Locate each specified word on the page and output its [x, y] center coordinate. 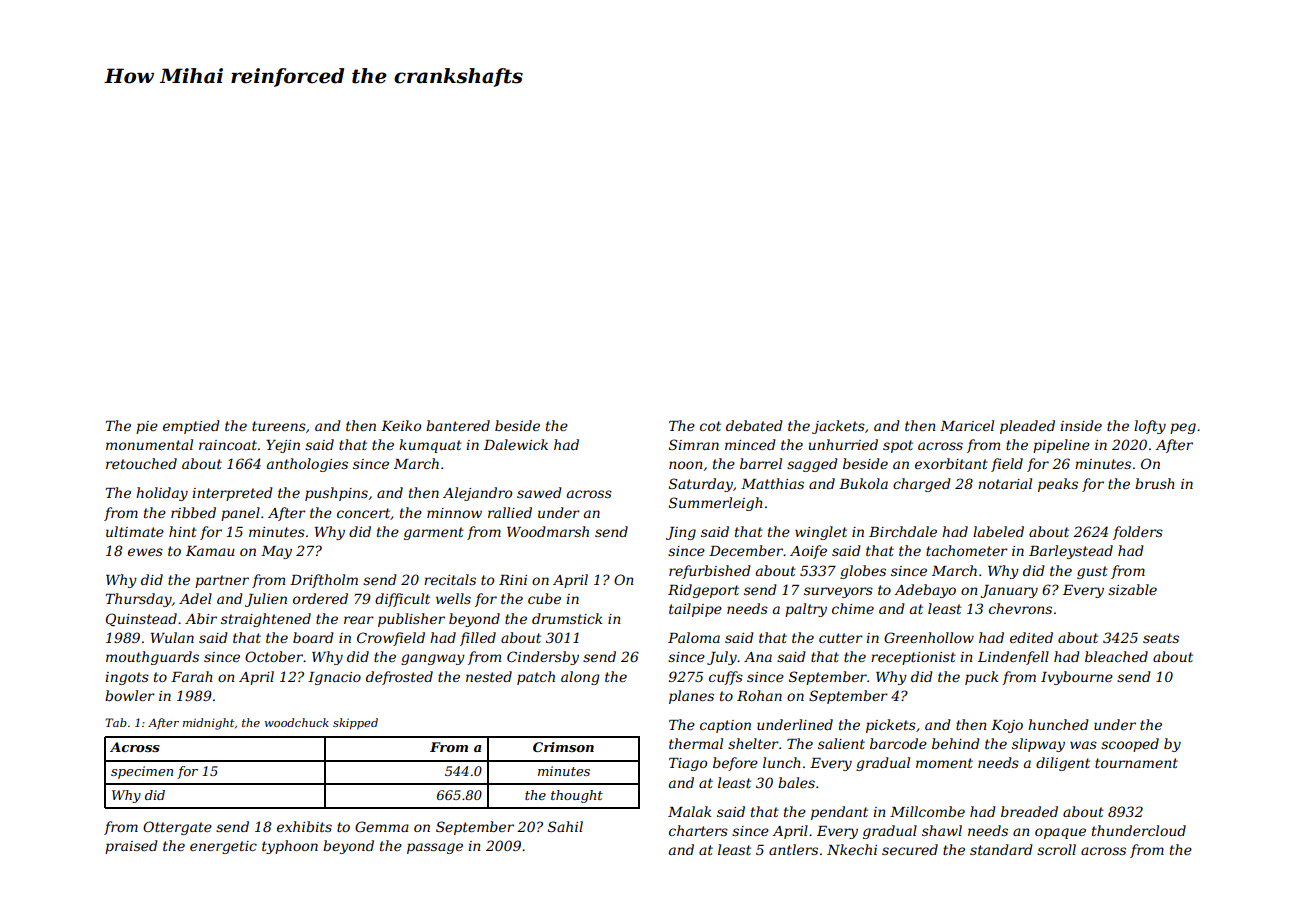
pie [147, 427]
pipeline [1061, 446]
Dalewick [516, 444]
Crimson [563, 747]
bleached [1116, 656]
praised [131, 847]
